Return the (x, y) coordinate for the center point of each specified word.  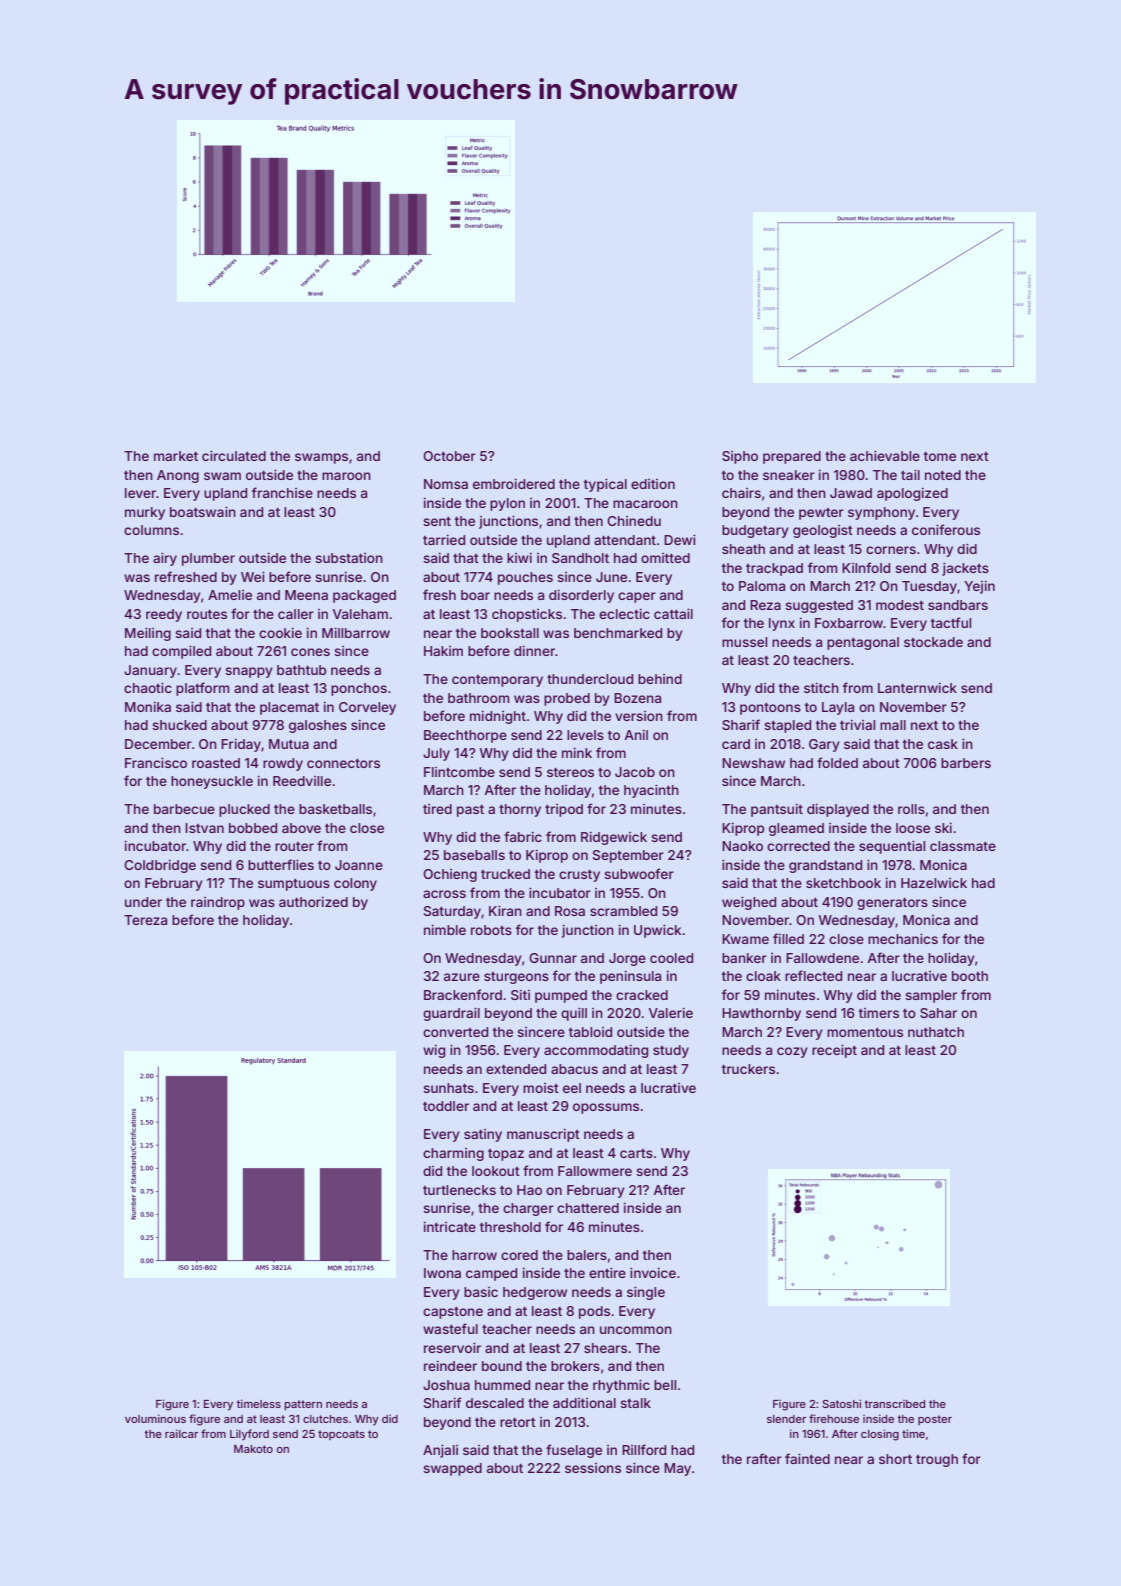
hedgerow (535, 1293)
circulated (234, 455)
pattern (303, 1405)
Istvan (204, 828)
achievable (885, 455)
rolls (911, 809)
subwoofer (639, 873)
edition (653, 484)
